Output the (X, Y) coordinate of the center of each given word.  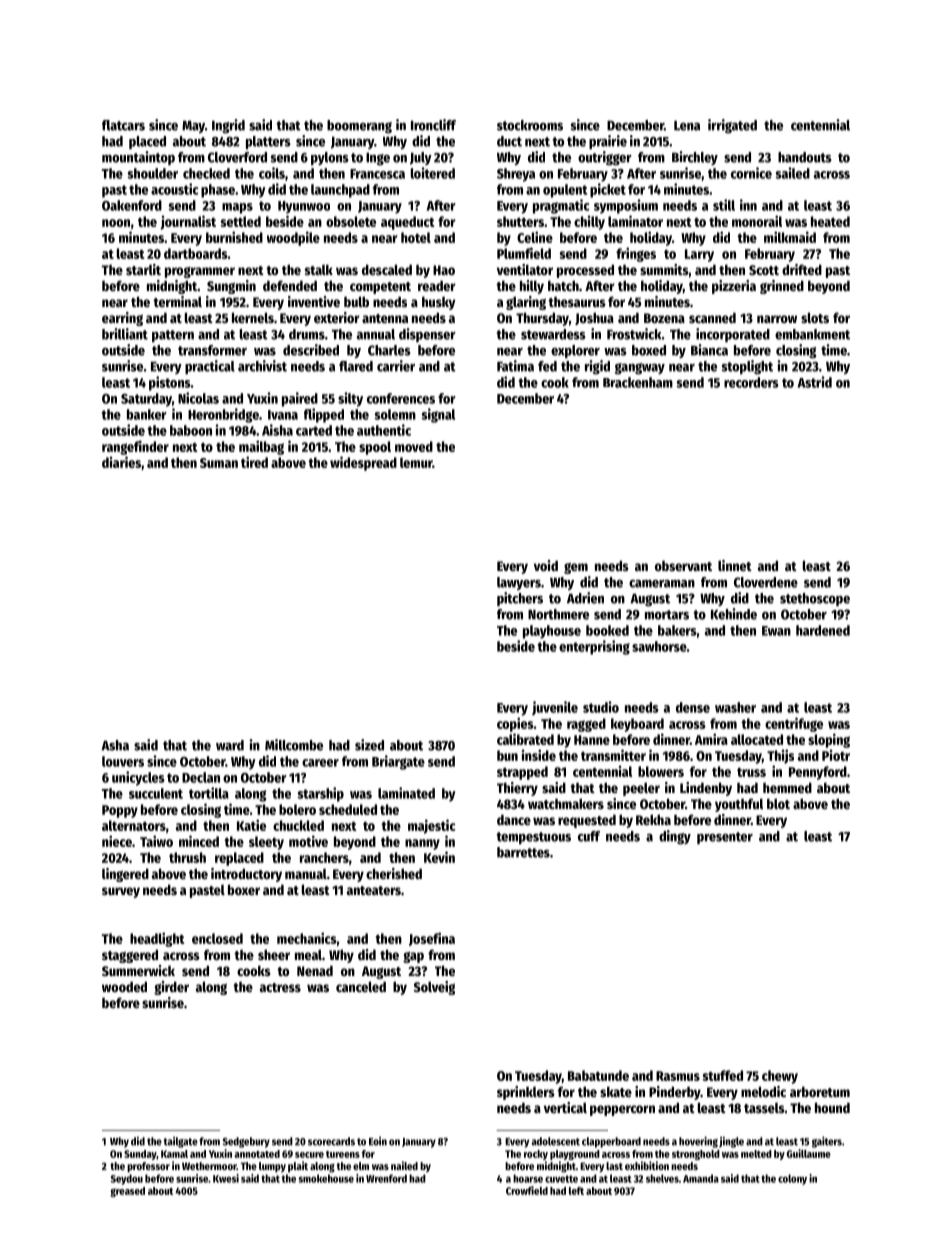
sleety (266, 843)
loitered (433, 173)
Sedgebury (246, 1142)
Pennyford (818, 773)
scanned (712, 317)
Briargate (398, 762)
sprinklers (526, 1093)
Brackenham (638, 382)
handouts (805, 157)
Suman (219, 463)
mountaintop (138, 158)
